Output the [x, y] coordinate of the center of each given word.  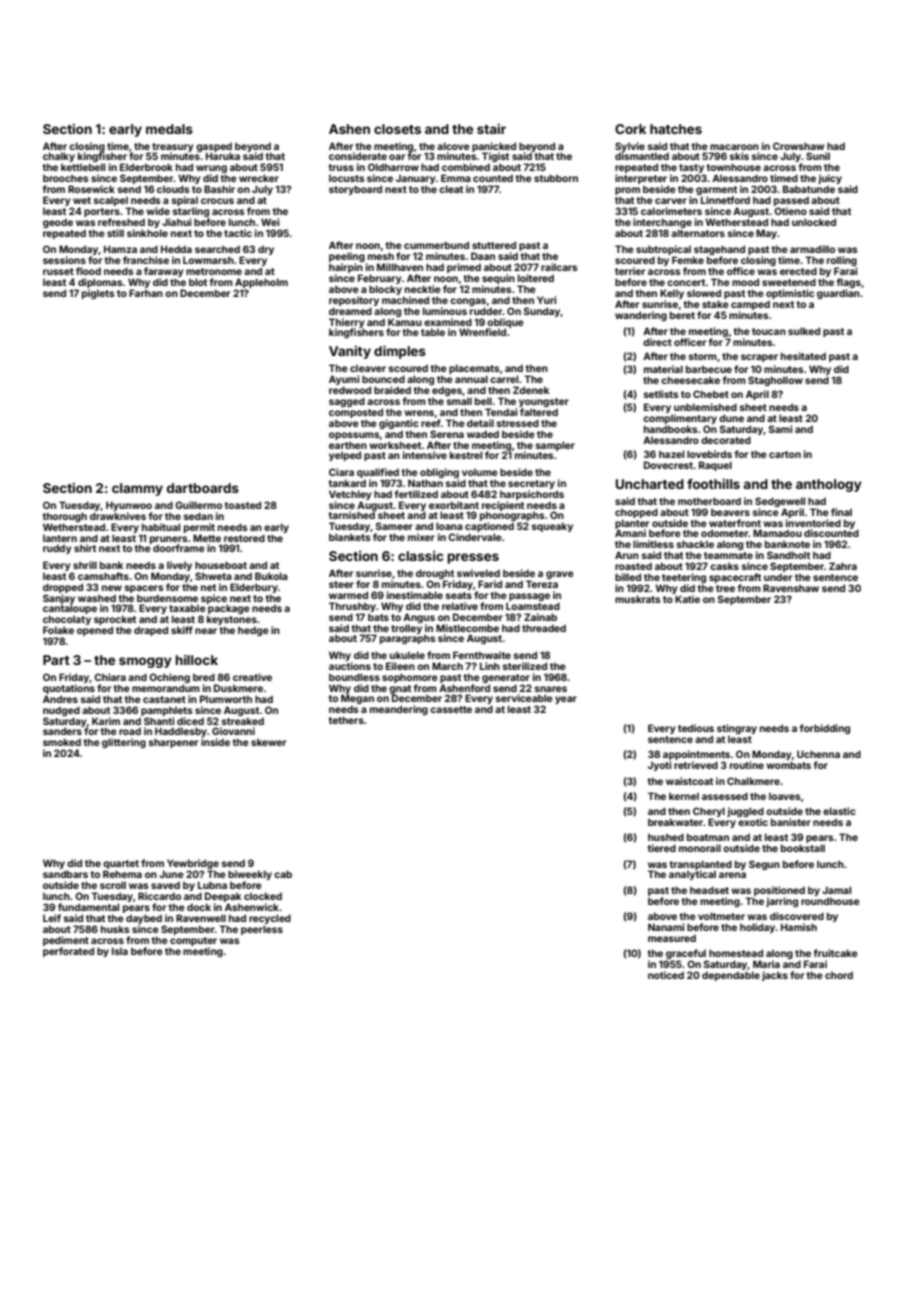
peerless [262, 930]
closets [397, 129]
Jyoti [659, 766]
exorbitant [454, 505]
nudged [61, 711]
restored [244, 538]
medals [169, 129]
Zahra [843, 566]
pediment [66, 941]
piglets [98, 294]
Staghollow [775, 381]
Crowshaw [798, 146]
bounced [383, 379]
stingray [737, 729]
